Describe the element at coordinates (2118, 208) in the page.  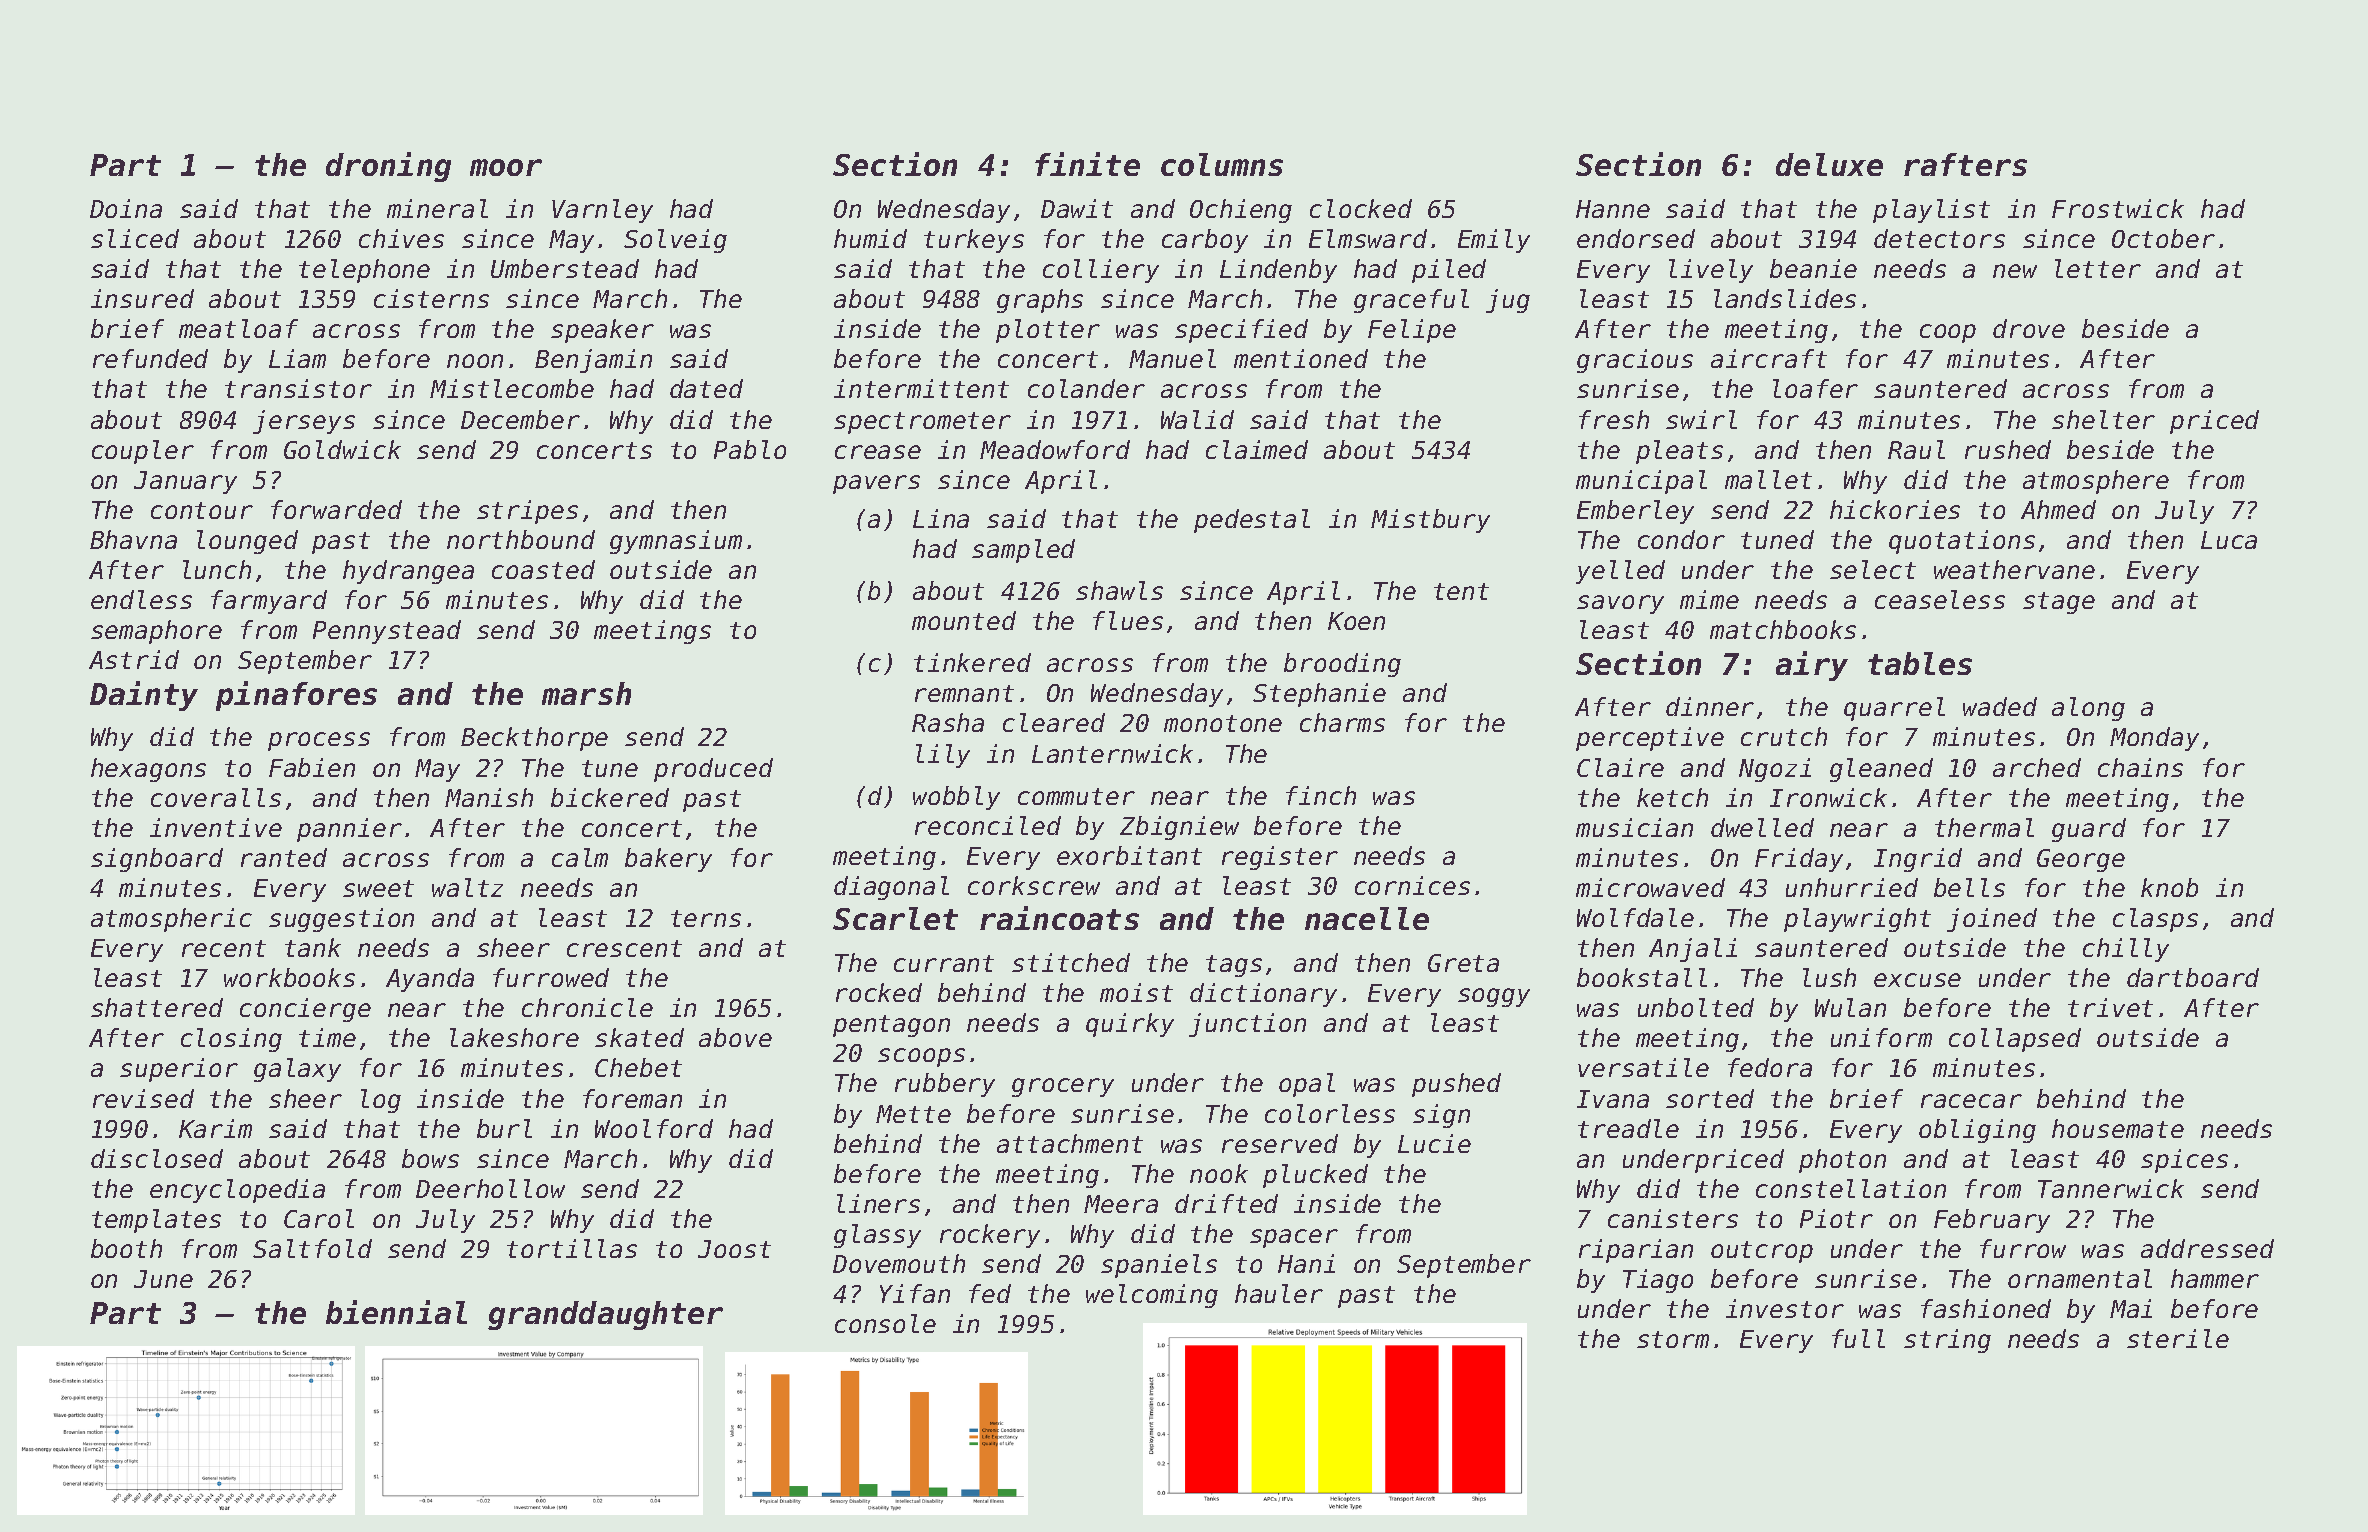
I see `Frostwick` at that location.
